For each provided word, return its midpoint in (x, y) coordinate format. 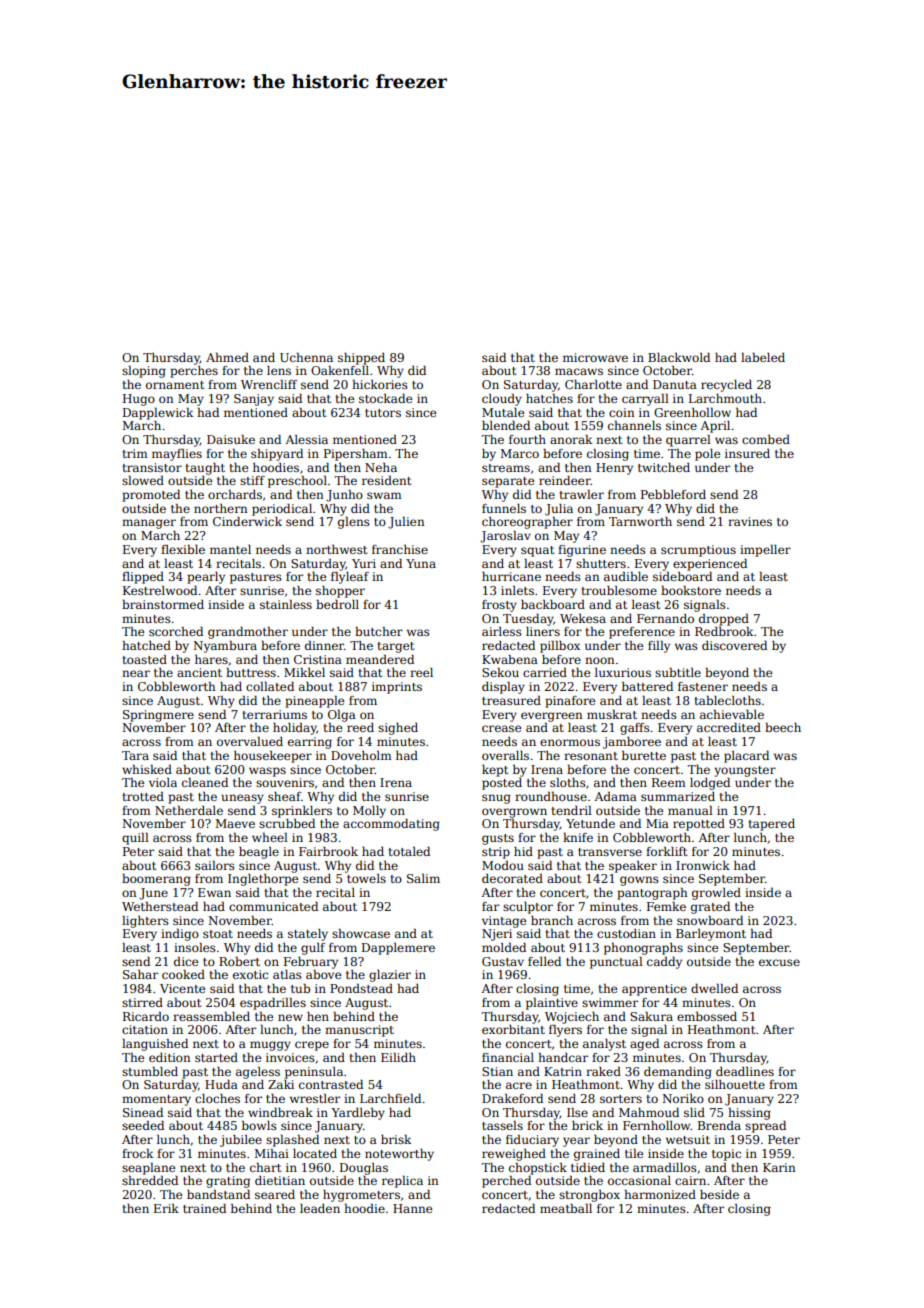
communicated (273, 906)
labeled (763, 357)
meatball (566, 1208)
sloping (144, 372)
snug (496, 799)
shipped (361, 359)
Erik (166, 1208)
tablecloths (727, 700)
